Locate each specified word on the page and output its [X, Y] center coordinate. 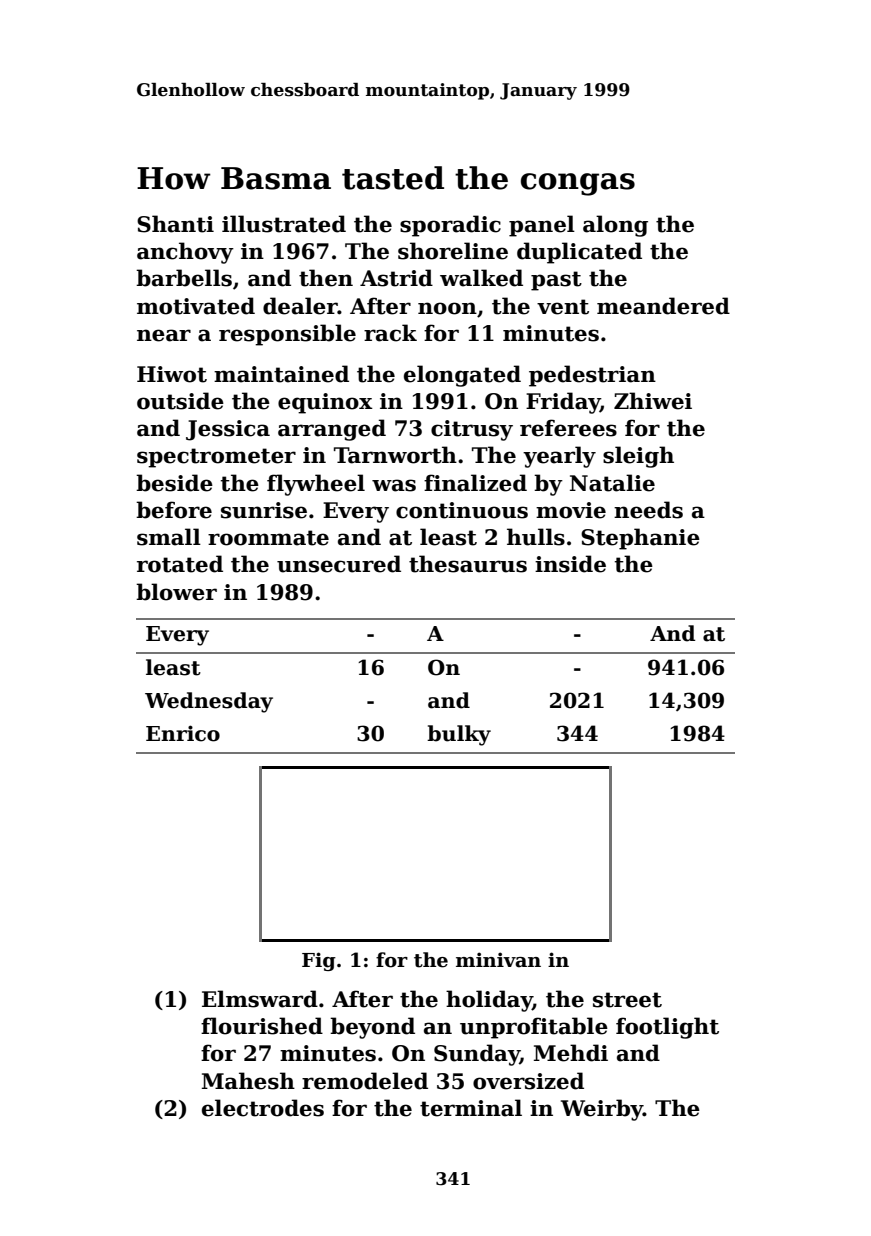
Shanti [175, 224]
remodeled [365, 1081]
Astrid [396, 278]
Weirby [602, 1110]
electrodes [263, 1108]
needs [648, 510]
